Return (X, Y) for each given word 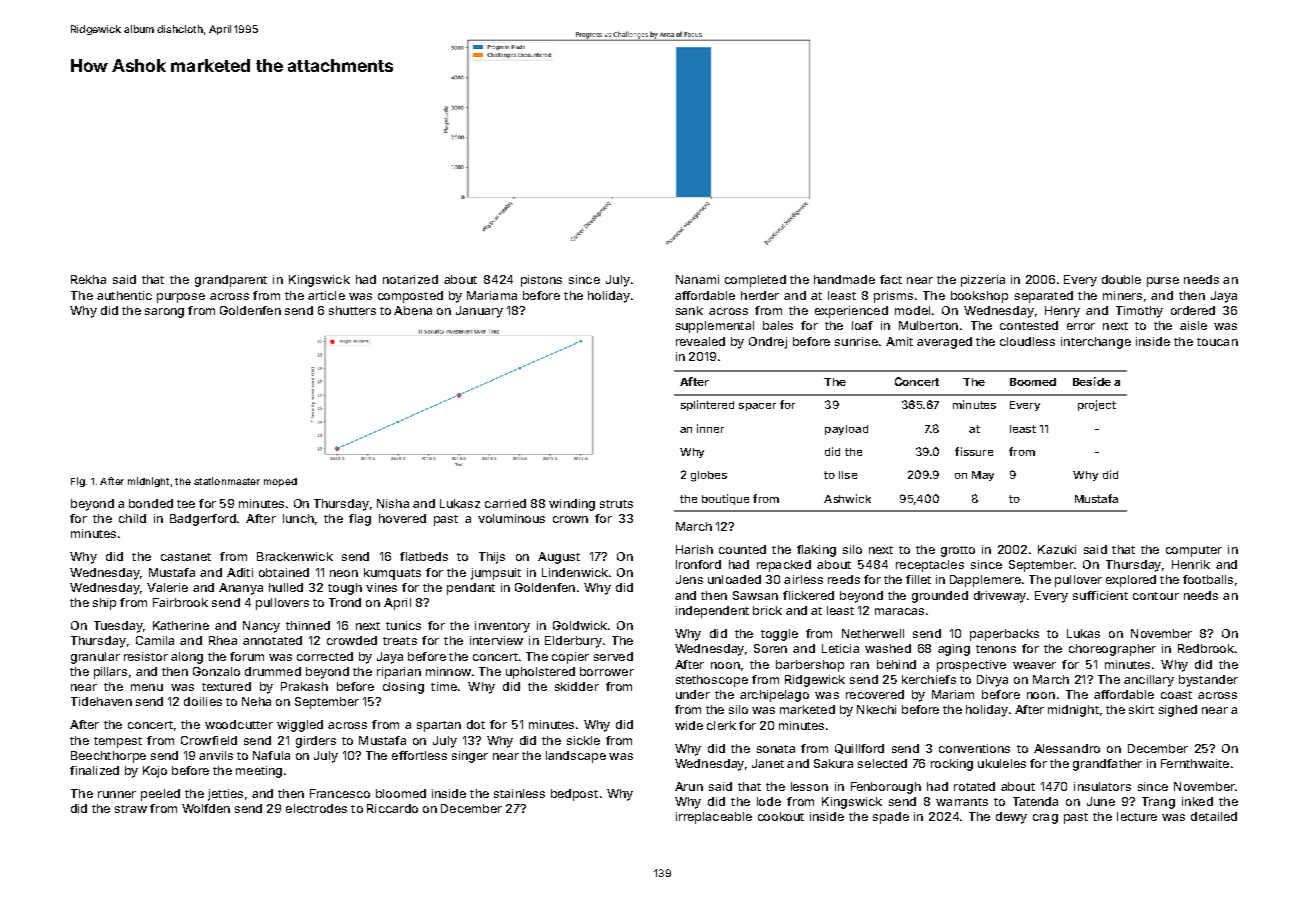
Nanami (697, 279)
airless (803, 579)
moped (280, 482)
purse (1163, 282)
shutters (352, 310)
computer (1194, 551)
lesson (809, 786)
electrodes (316, 808)
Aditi (240, 572)
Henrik (1191, 564)
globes (709, 476)
